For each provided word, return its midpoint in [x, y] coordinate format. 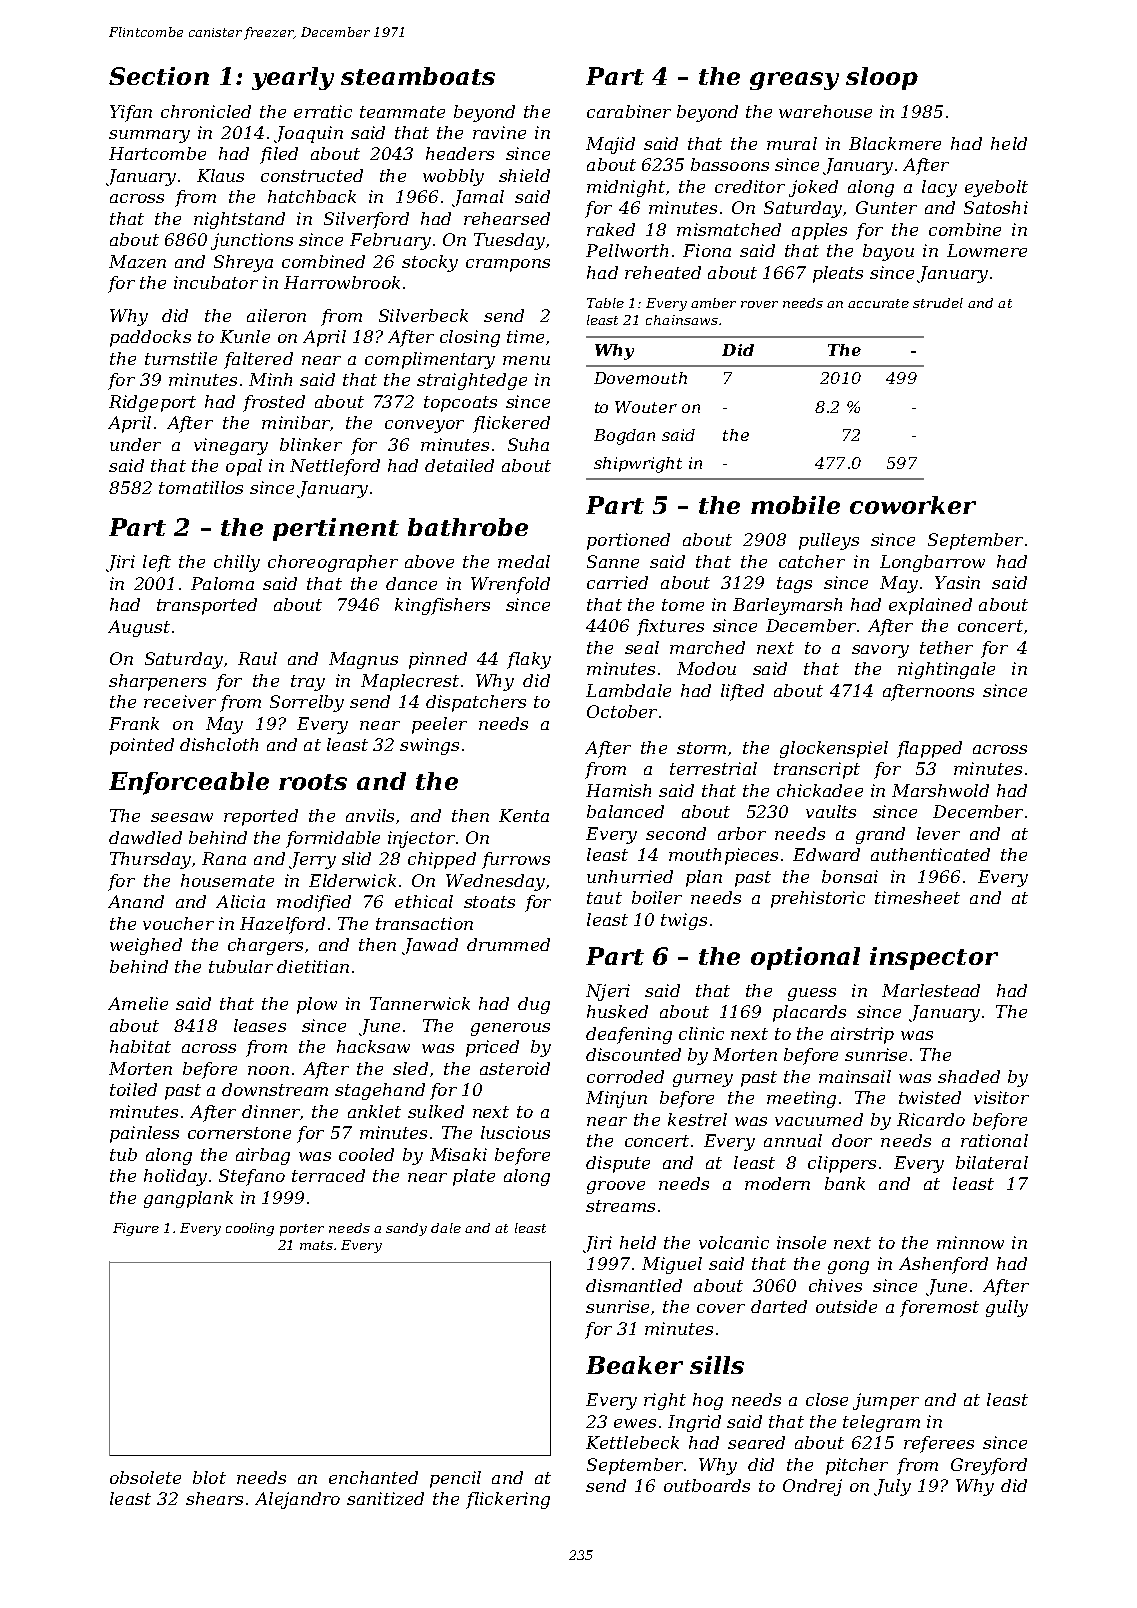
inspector [934, 958]
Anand [136, 901]
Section [159, 76]
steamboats [418, 76]
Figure [136, 1229]
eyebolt [996, 188]
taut [604, 898]
